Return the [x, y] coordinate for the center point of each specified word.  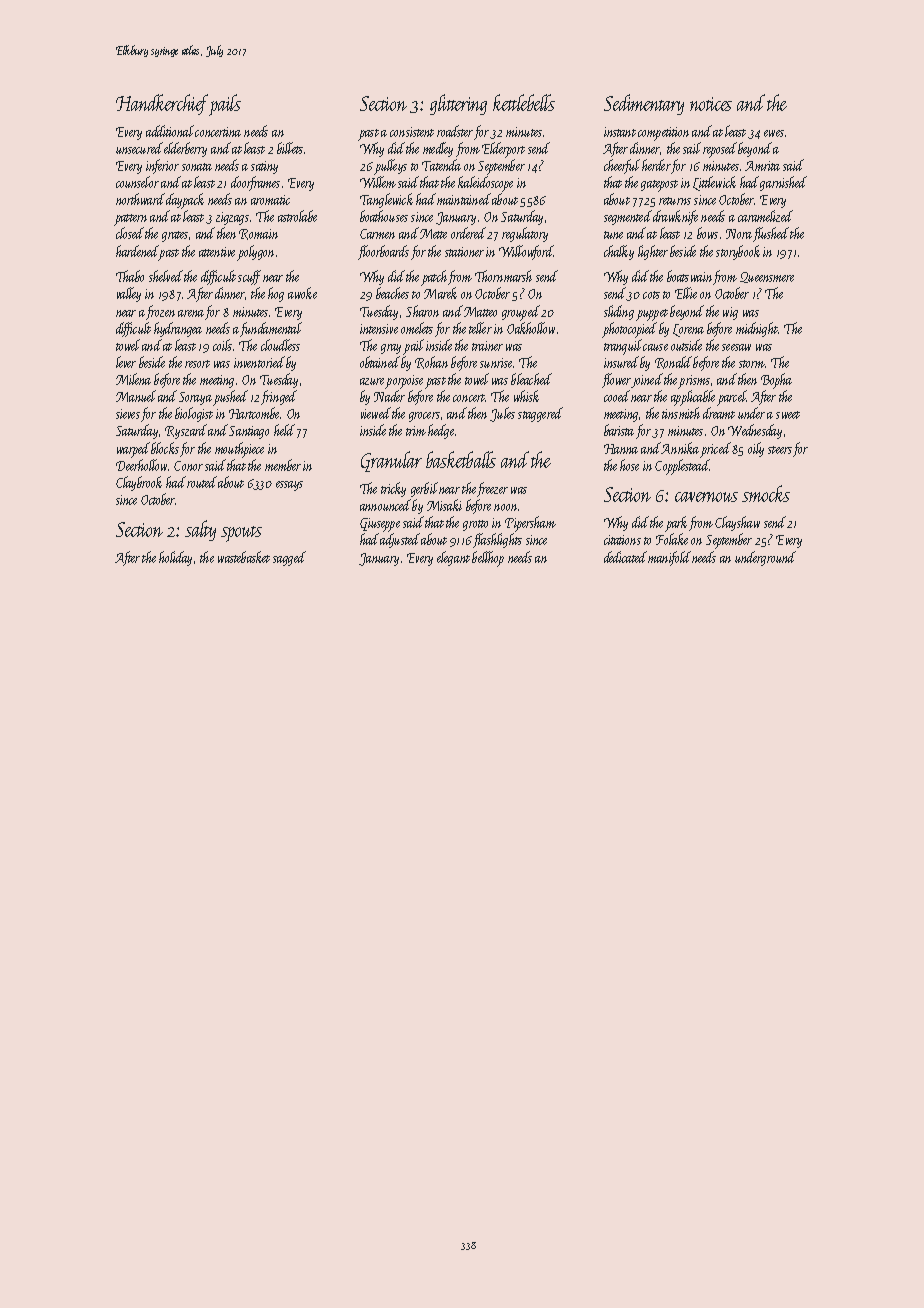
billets [290, 148]
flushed [771, 234]
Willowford [526, 252]
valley [129, 294]
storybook [738, 252]
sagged [289, 558]
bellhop [488, 559]
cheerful [622, 166]
